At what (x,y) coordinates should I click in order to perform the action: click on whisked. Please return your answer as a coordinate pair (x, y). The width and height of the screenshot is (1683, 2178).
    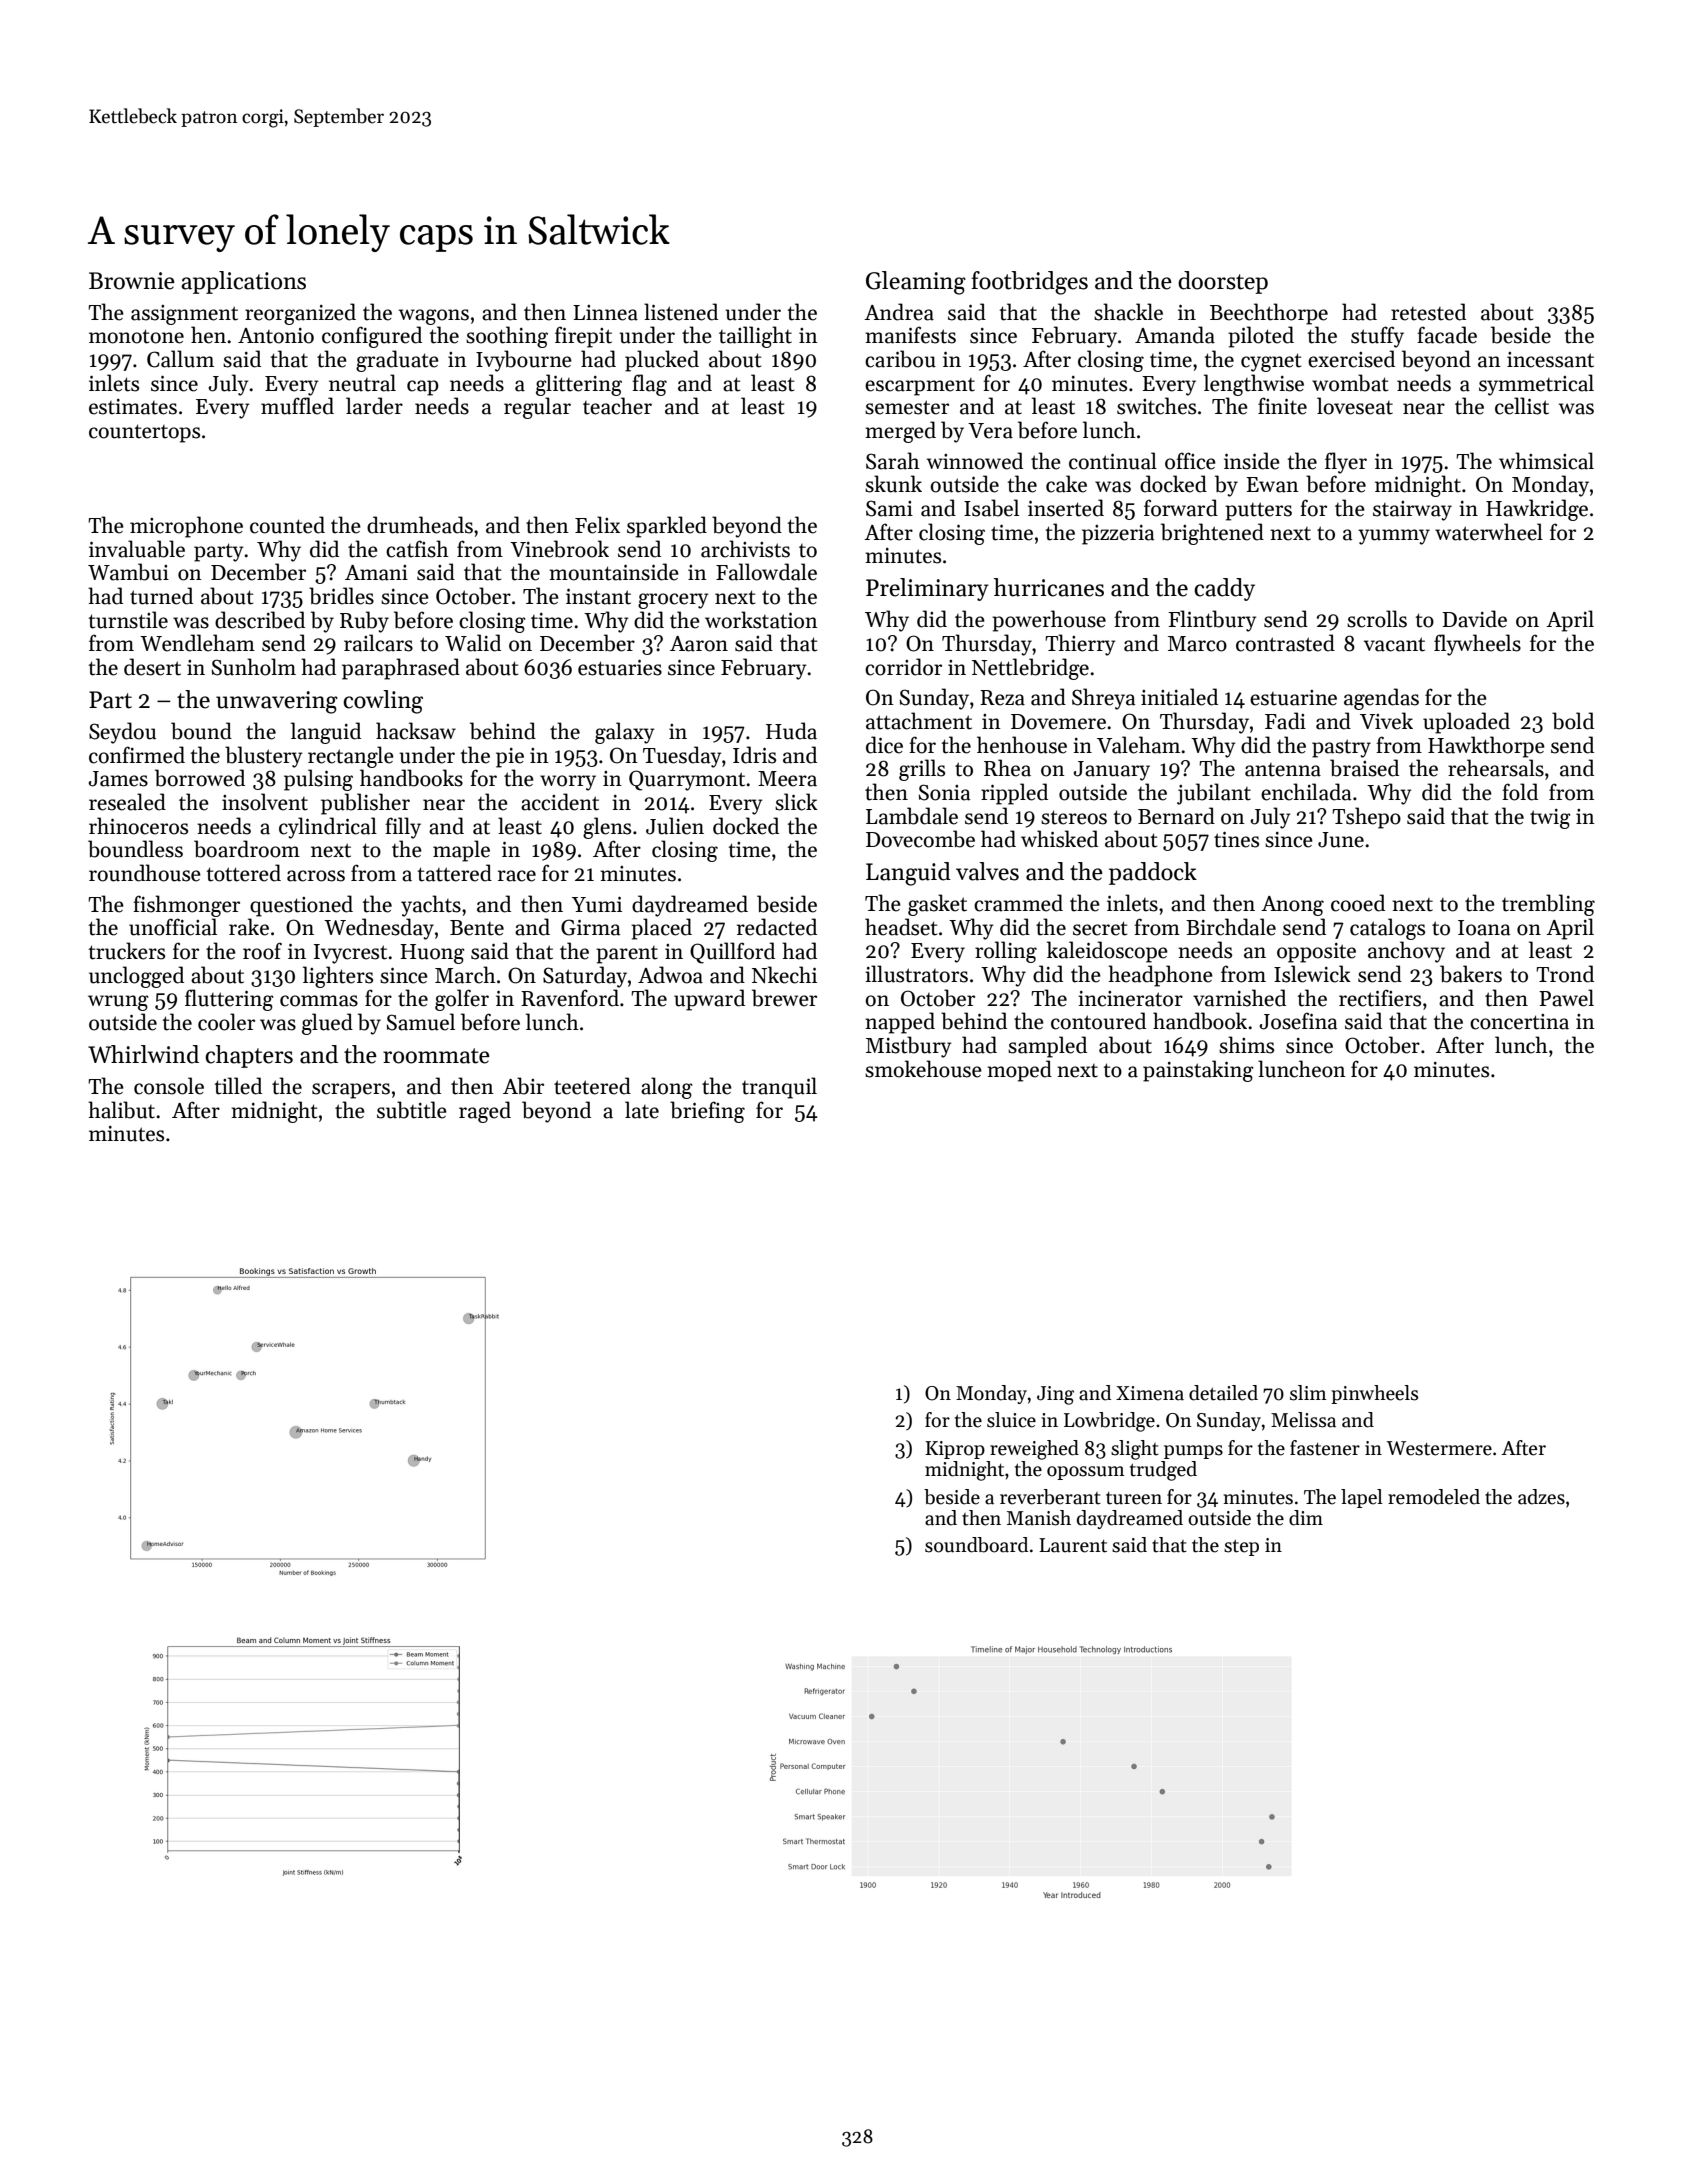
    Looking at the image, I should click on (1059, 839).
